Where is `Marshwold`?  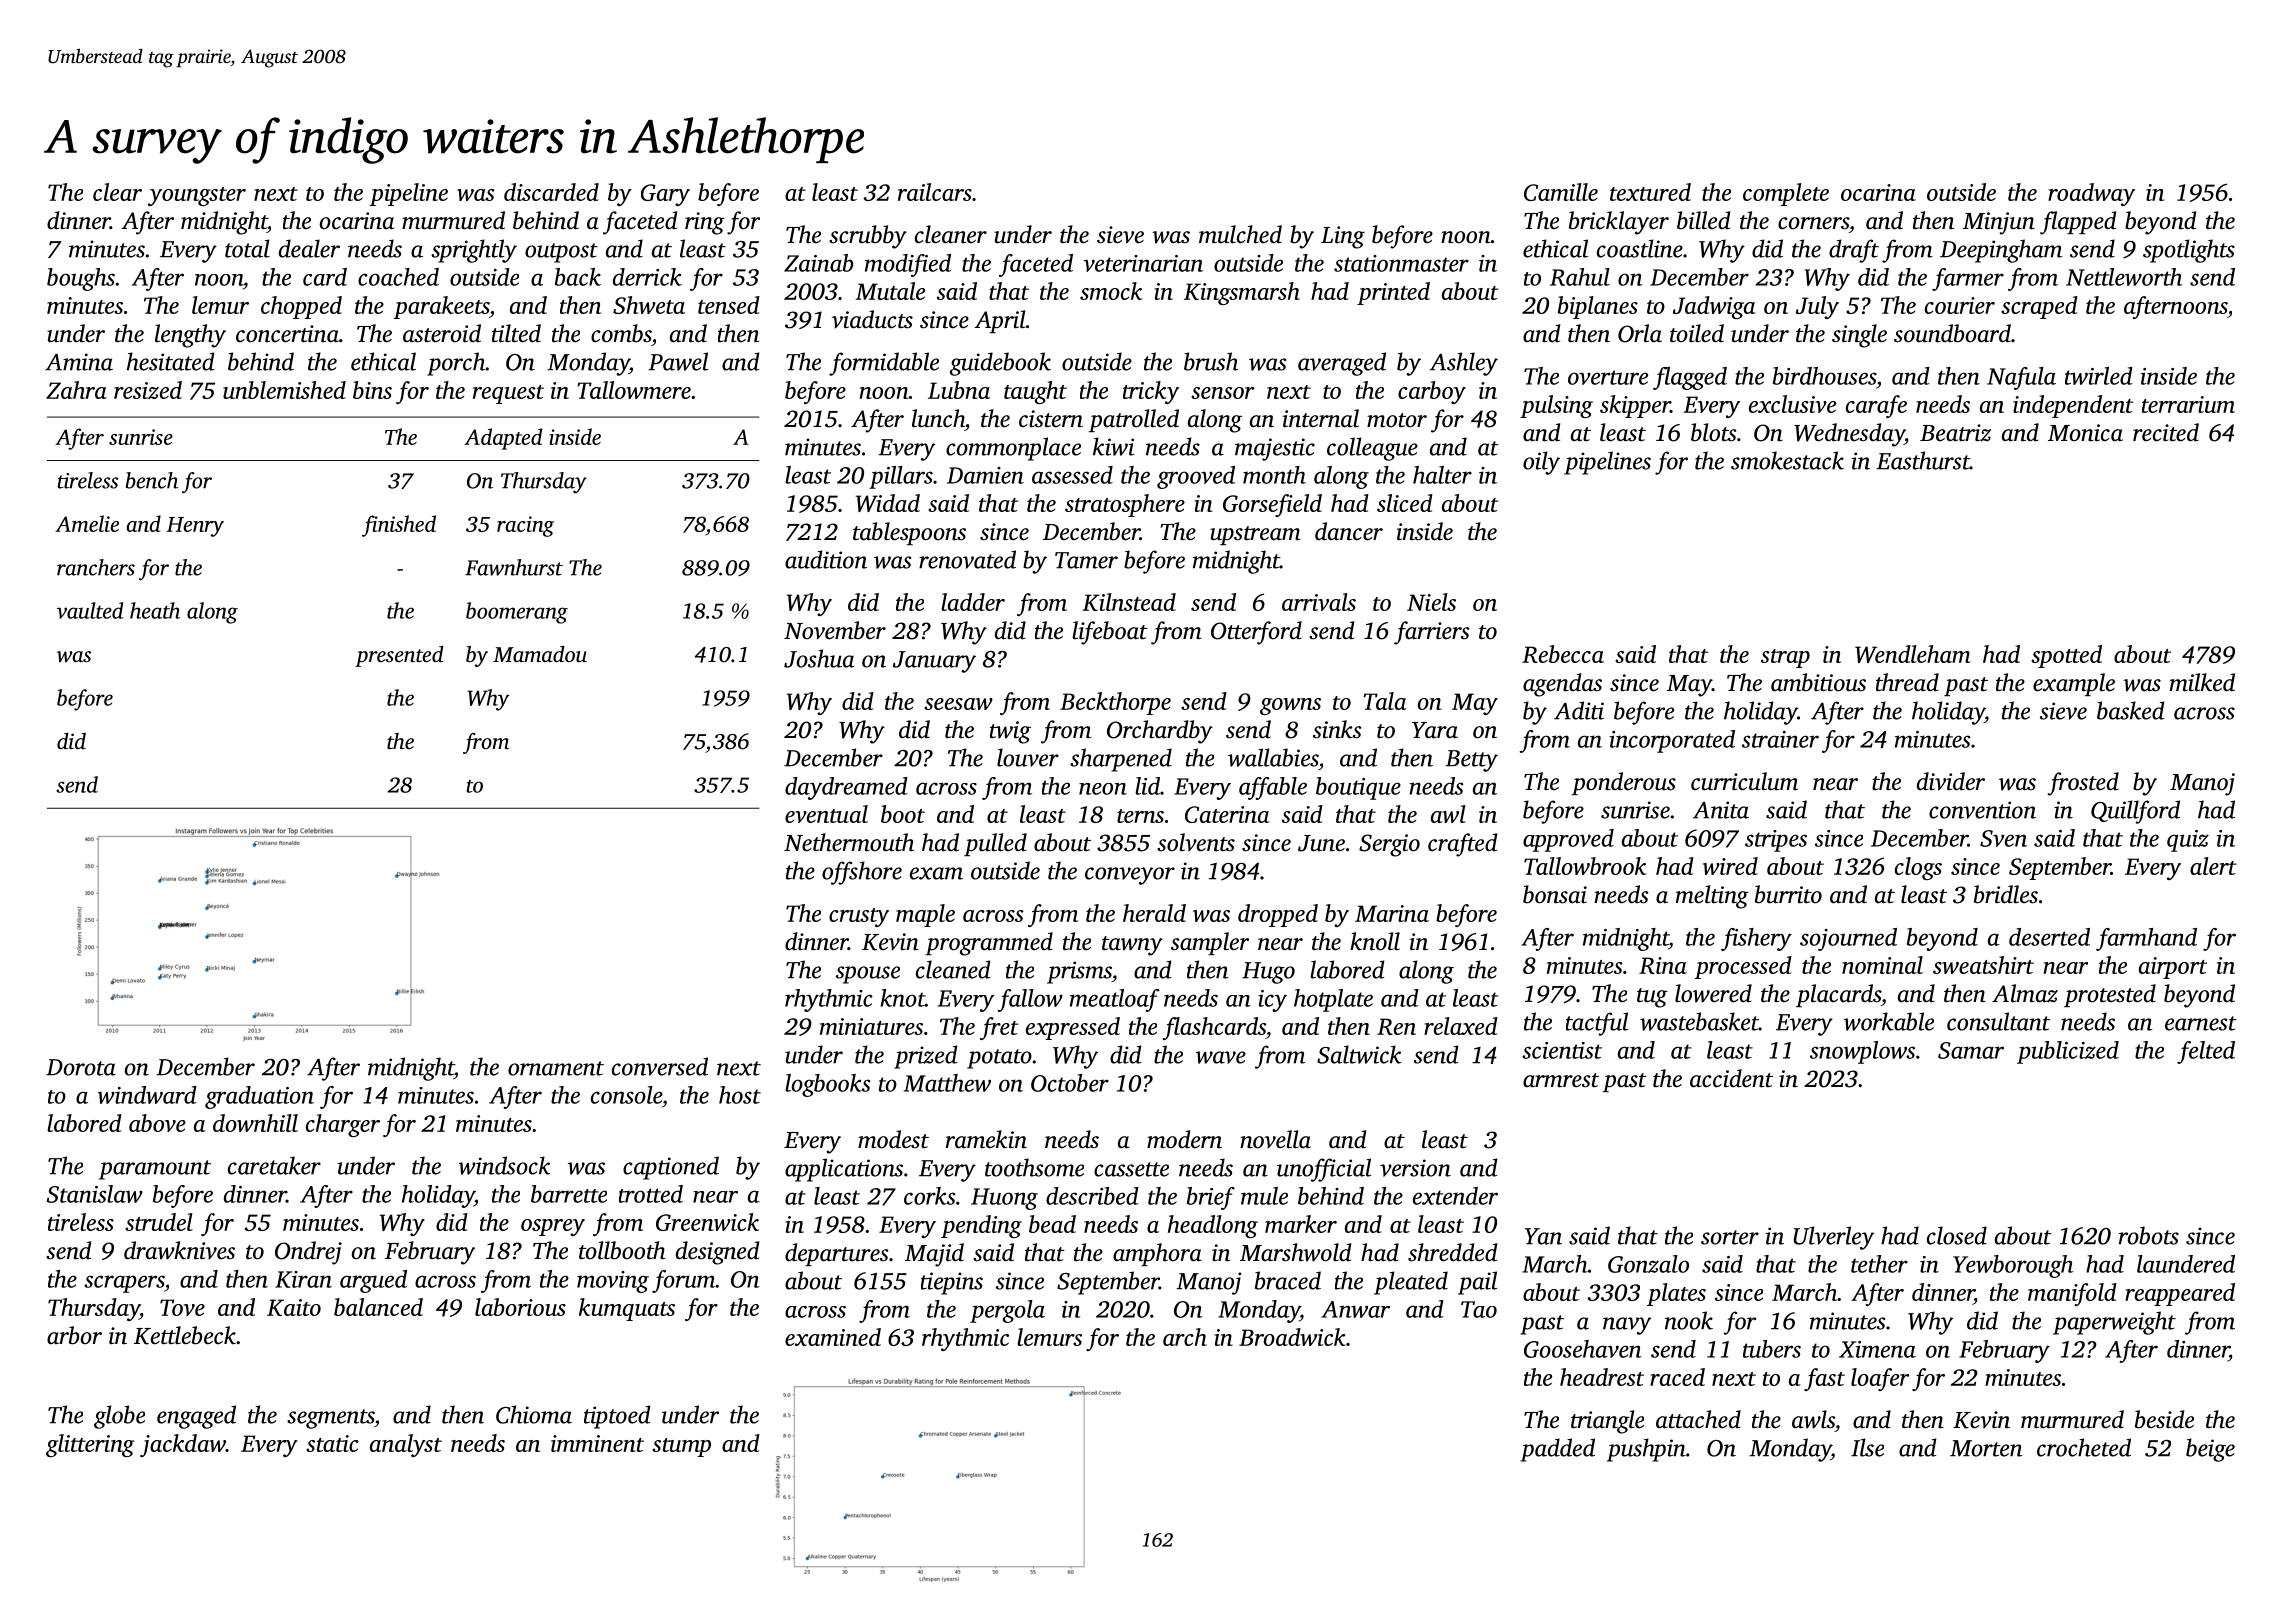
Marshwold is located at coordinates (1295, 1252).
